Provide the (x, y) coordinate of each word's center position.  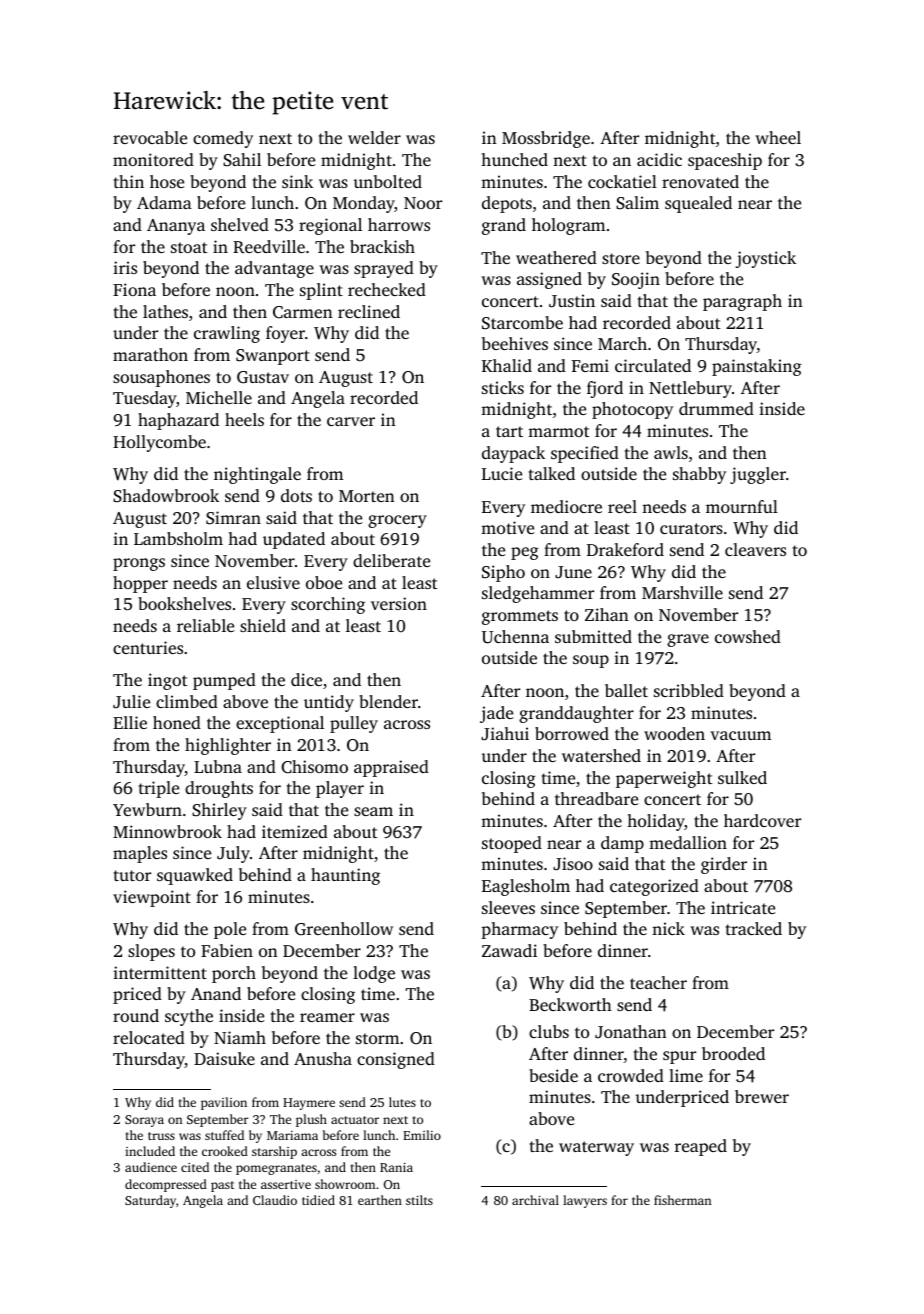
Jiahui (505, 733)
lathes (165, 311)
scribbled (689, 690)
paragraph (742, 302)
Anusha (323, 1058)
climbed (187, 701)
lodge (374, 974)
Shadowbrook (166, 496)
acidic (659, 159)
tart (509, 431)
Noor (423, 203)
